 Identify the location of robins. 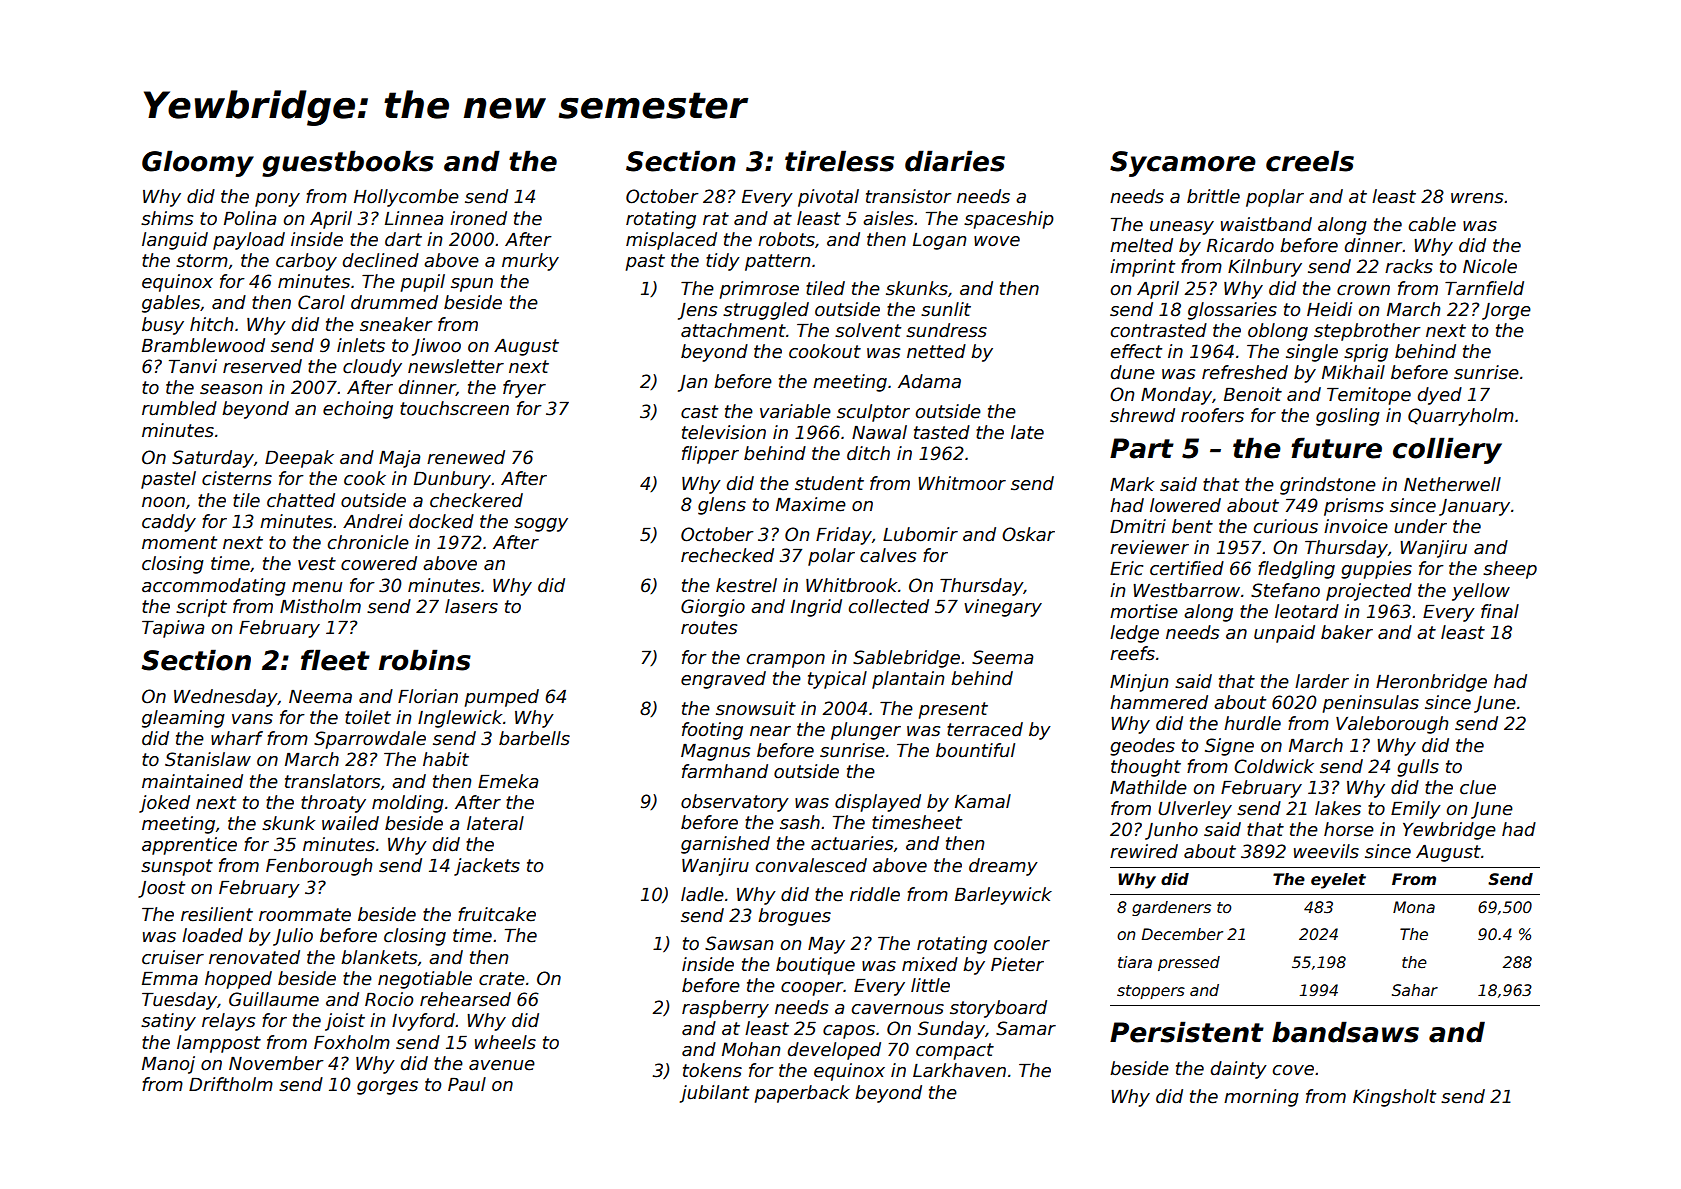
(425, 660).
